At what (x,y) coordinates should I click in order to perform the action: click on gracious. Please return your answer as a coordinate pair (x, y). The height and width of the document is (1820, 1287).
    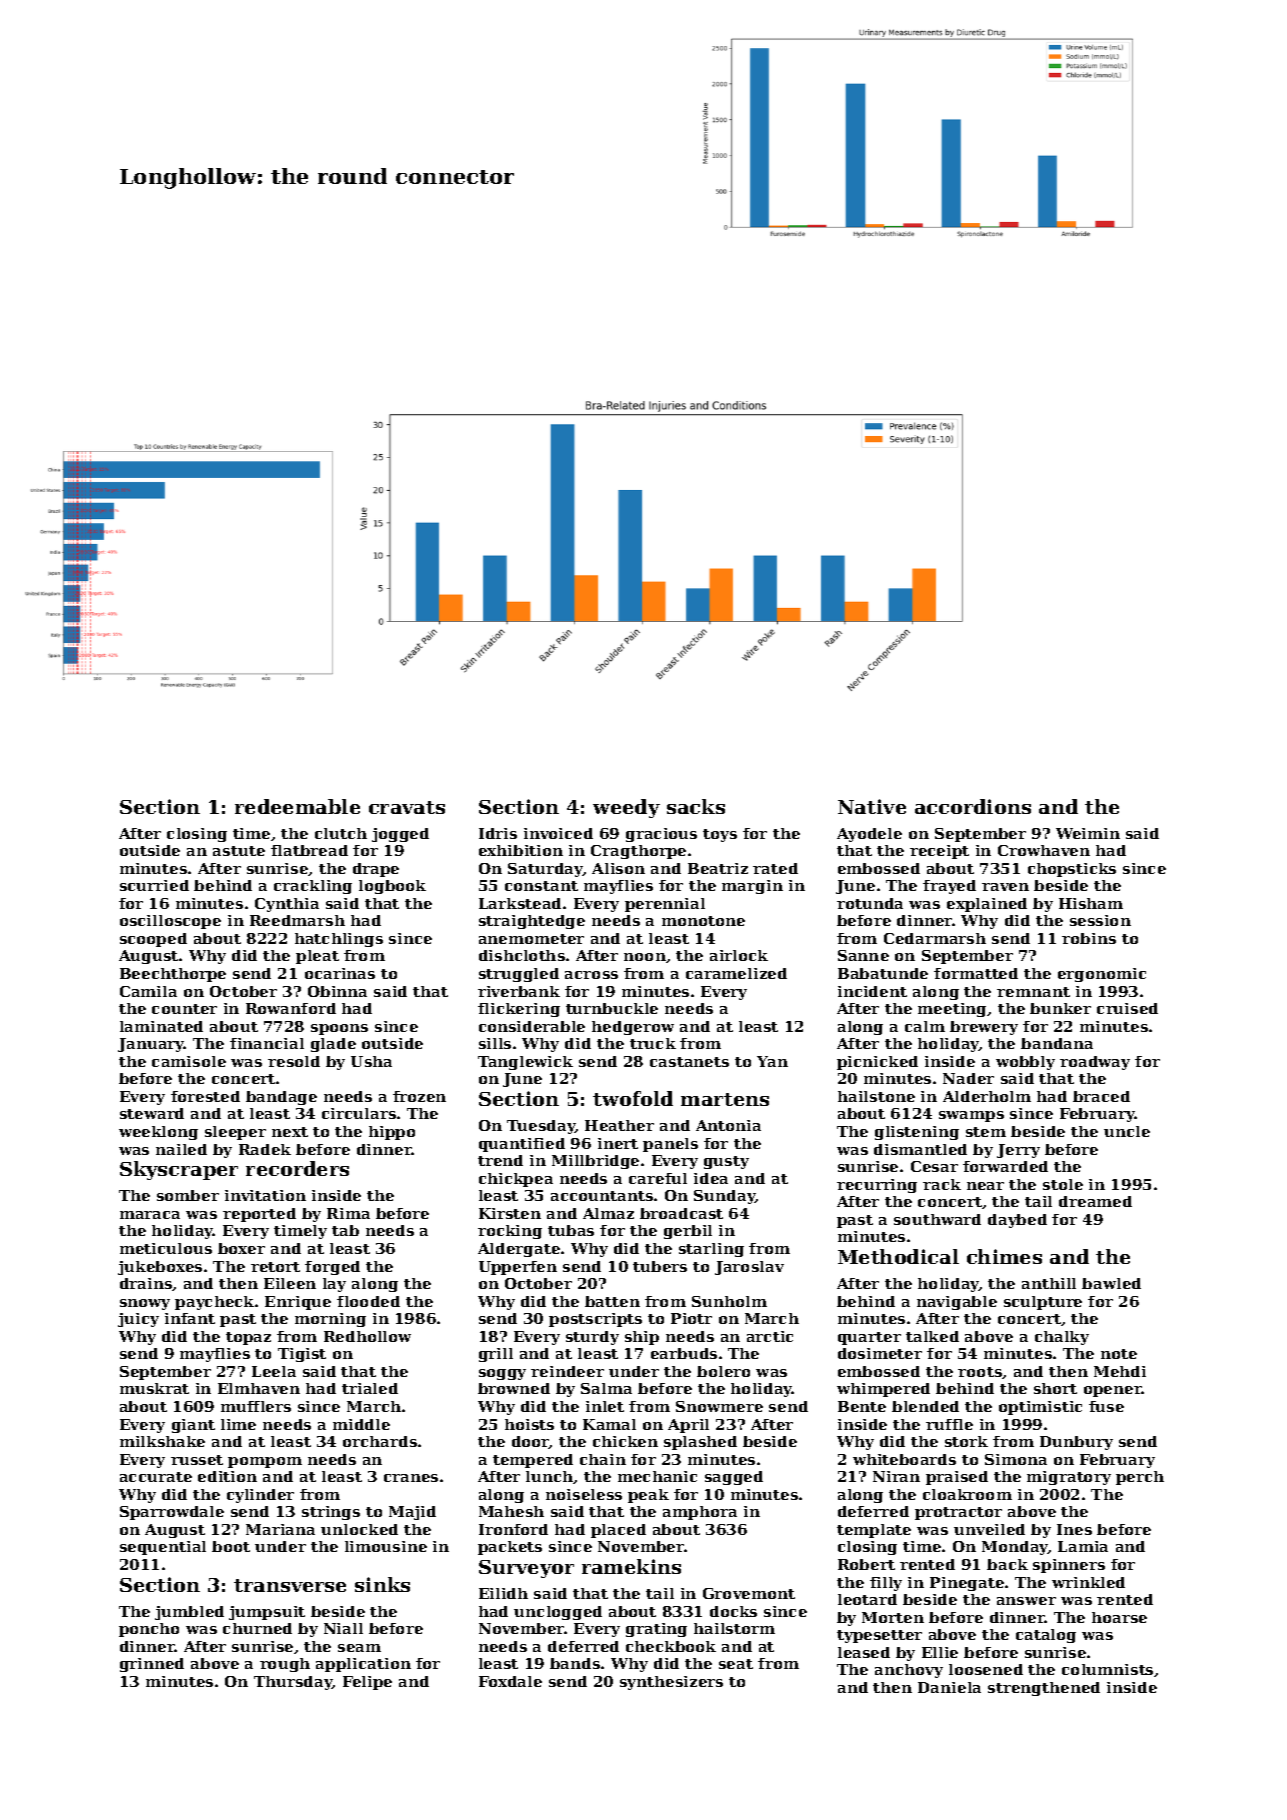
    Looking at the image, I should click on (661, 835).
